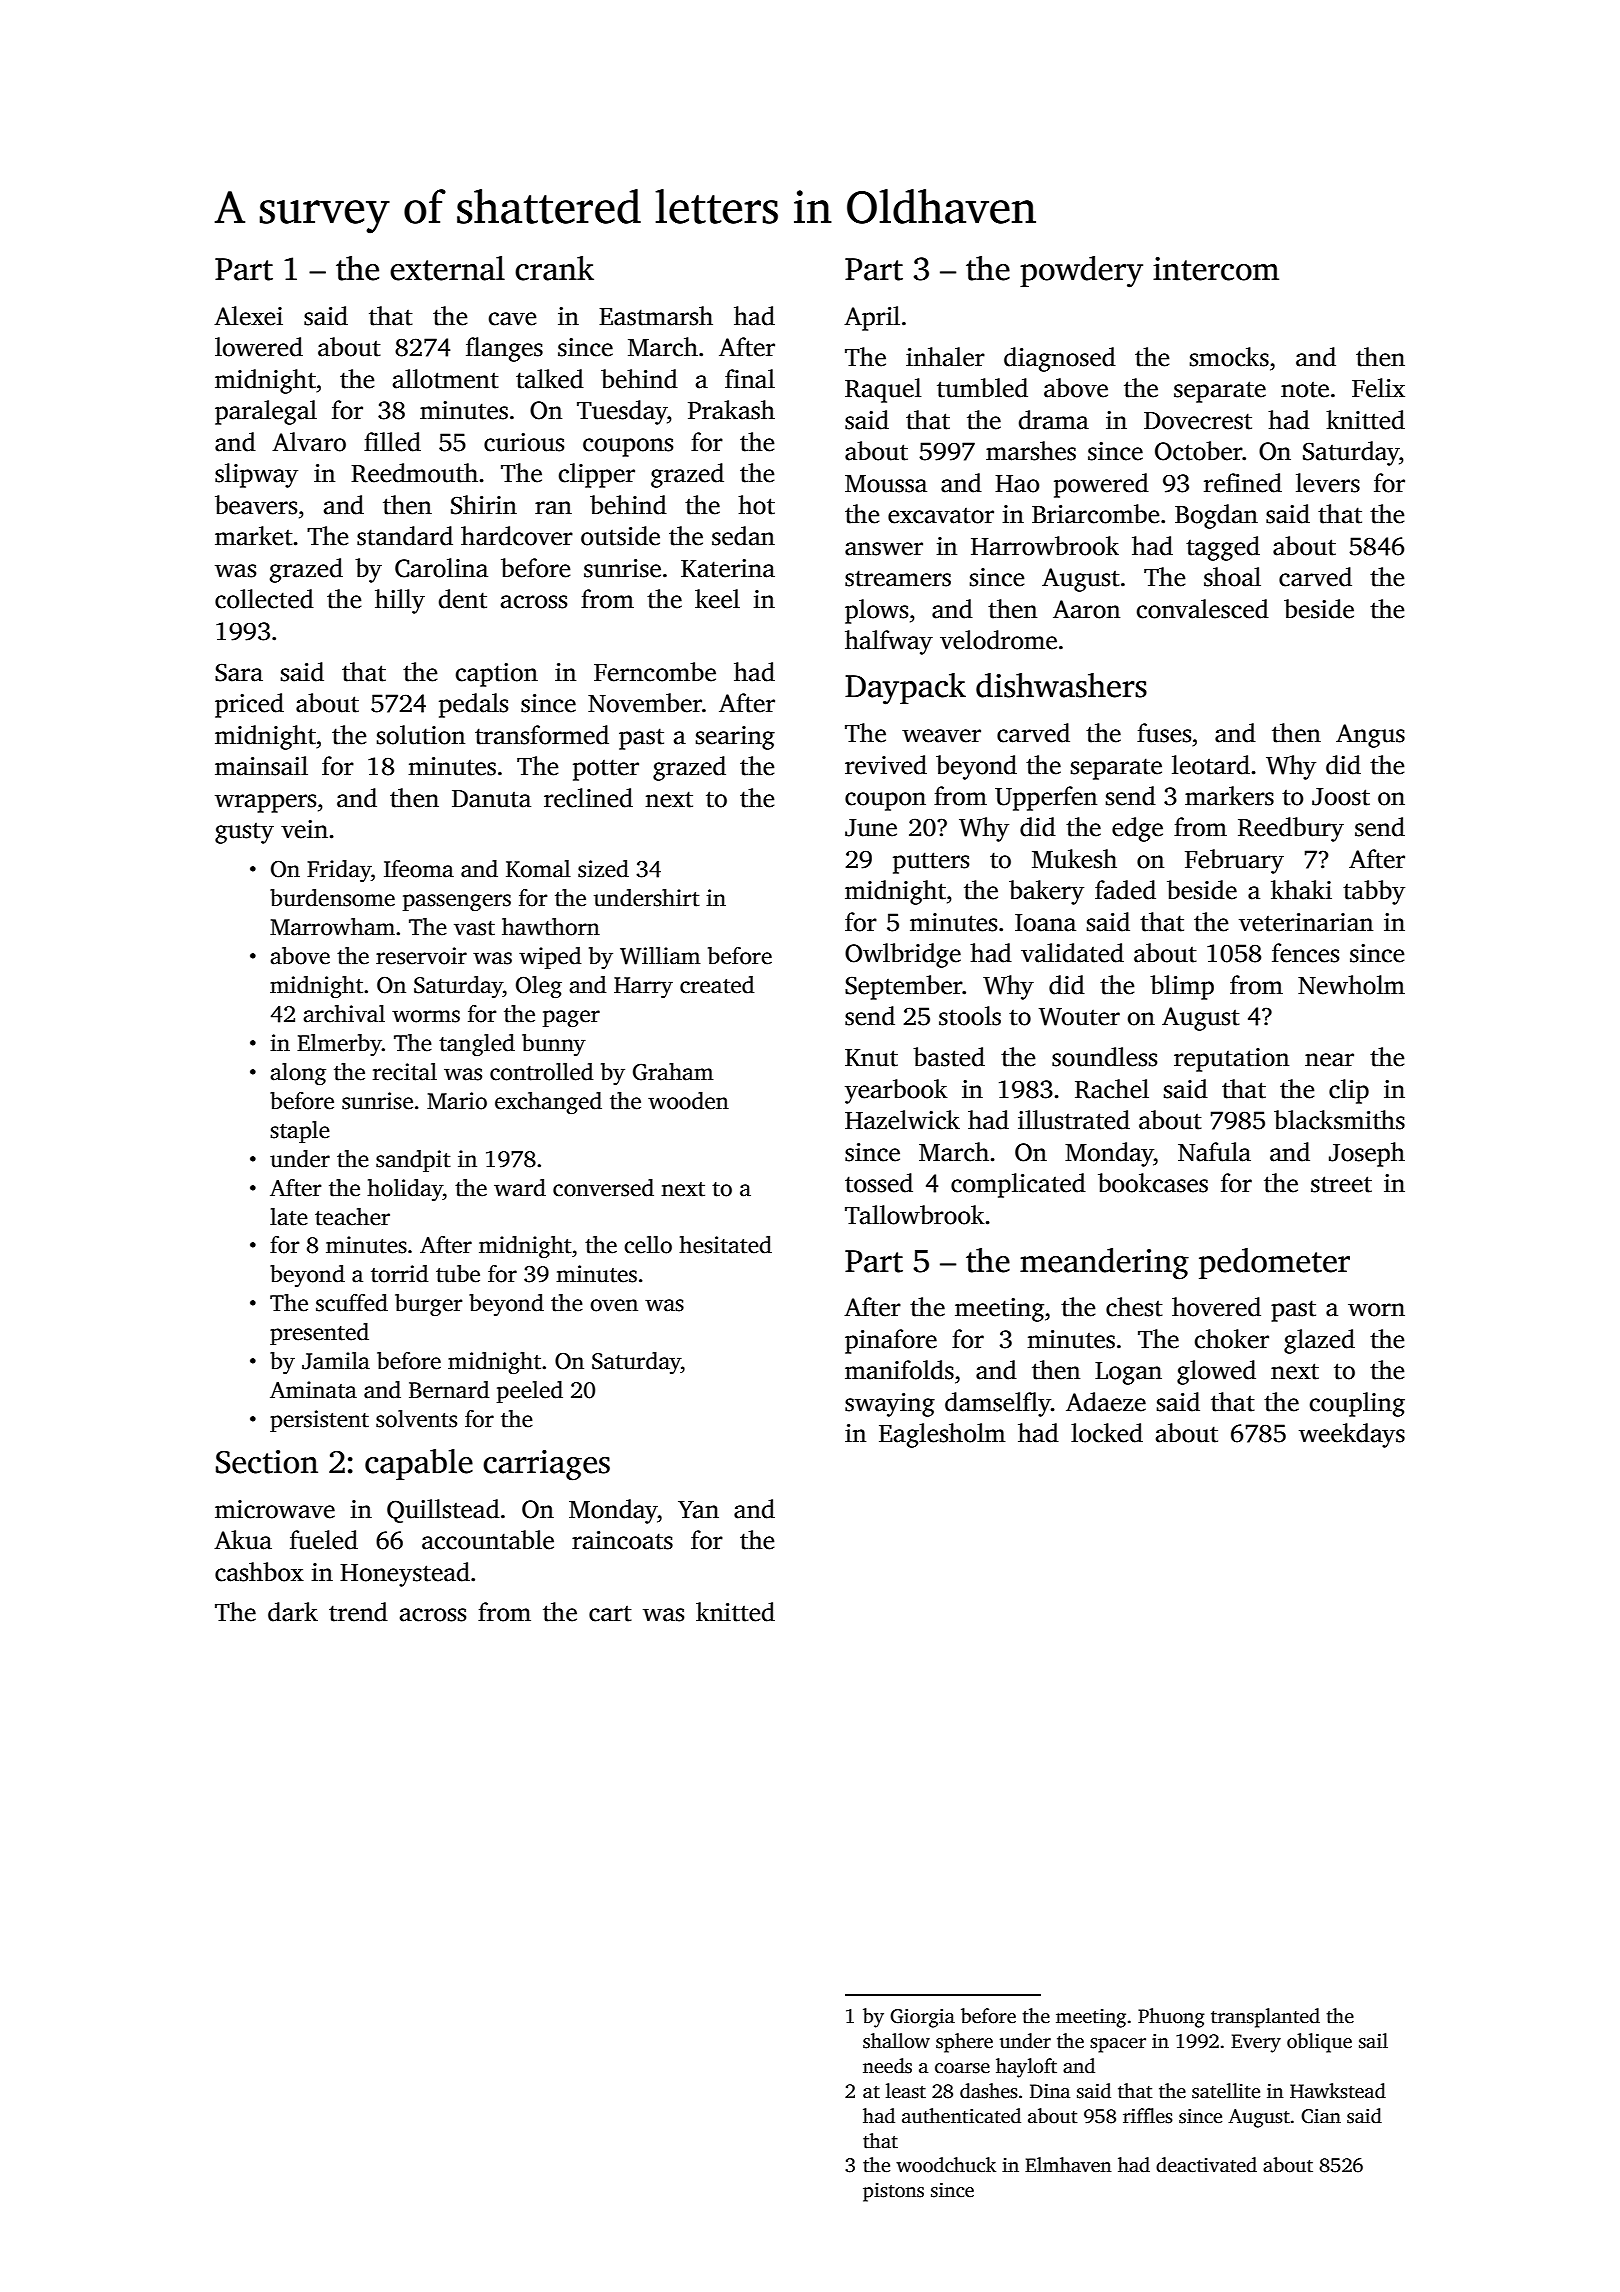 The height and width of the screenshot is (2292, 1620). I want to click on Eaglesholm, so click(942, 1435).
